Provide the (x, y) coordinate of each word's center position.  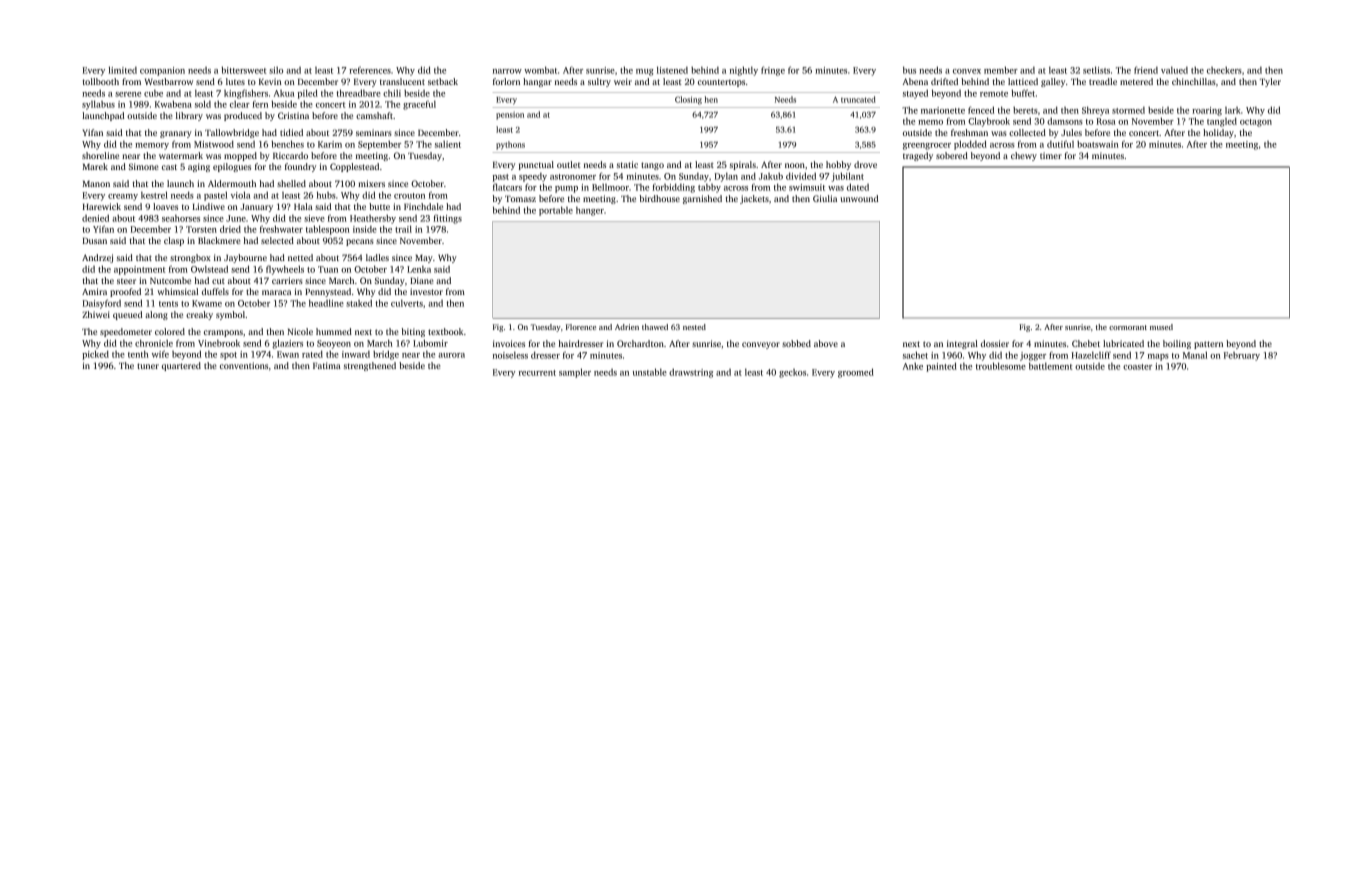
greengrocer (927, 146)
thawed (655, 327)
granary (176, 134)
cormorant (1128, 327)
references (370, 70)
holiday (1218, 133)
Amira (94, 291)
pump (566, 189)
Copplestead (354, 167)
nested (694, 327)
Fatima (327, 365)
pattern (1208, 345)
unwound (859, 198)
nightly (744, 71)
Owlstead (209, 269)
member (1001, 70)
